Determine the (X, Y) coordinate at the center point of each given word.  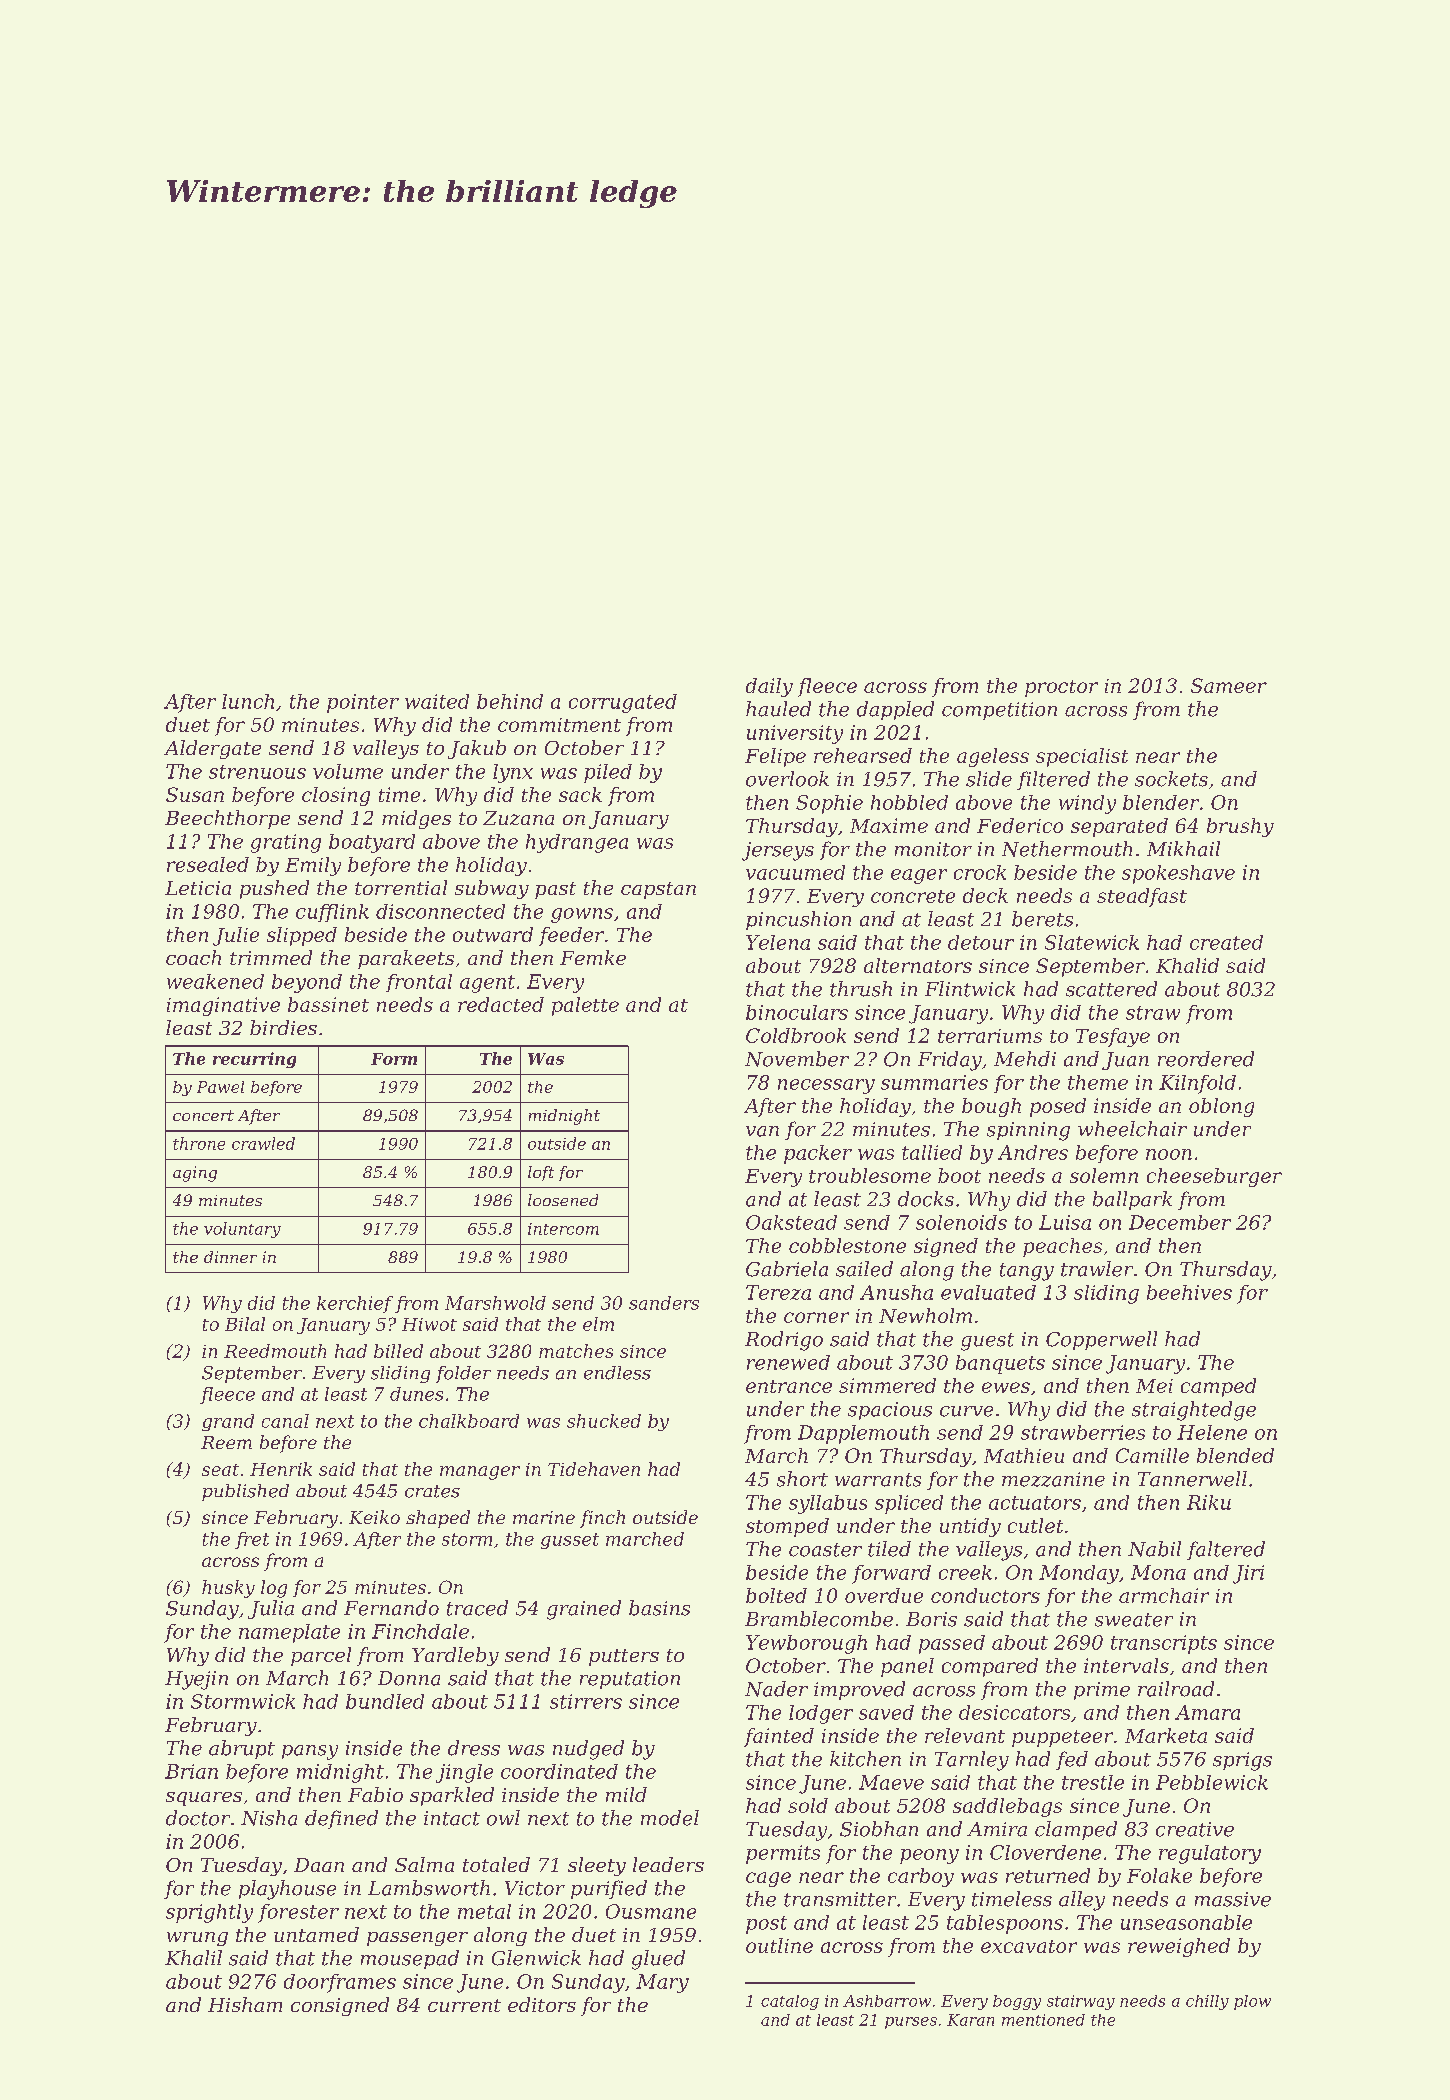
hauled (778, 709)
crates (432, 1491)
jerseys (778, 851)
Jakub (477, 749)
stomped (787, 1527)
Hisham (245, 2004)
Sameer (1229, 685)
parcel (321, 1656)
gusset (570, 1541)
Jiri (1248, 1574)
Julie (236, 936)
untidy (970, 1527)
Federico (1020, 825)
